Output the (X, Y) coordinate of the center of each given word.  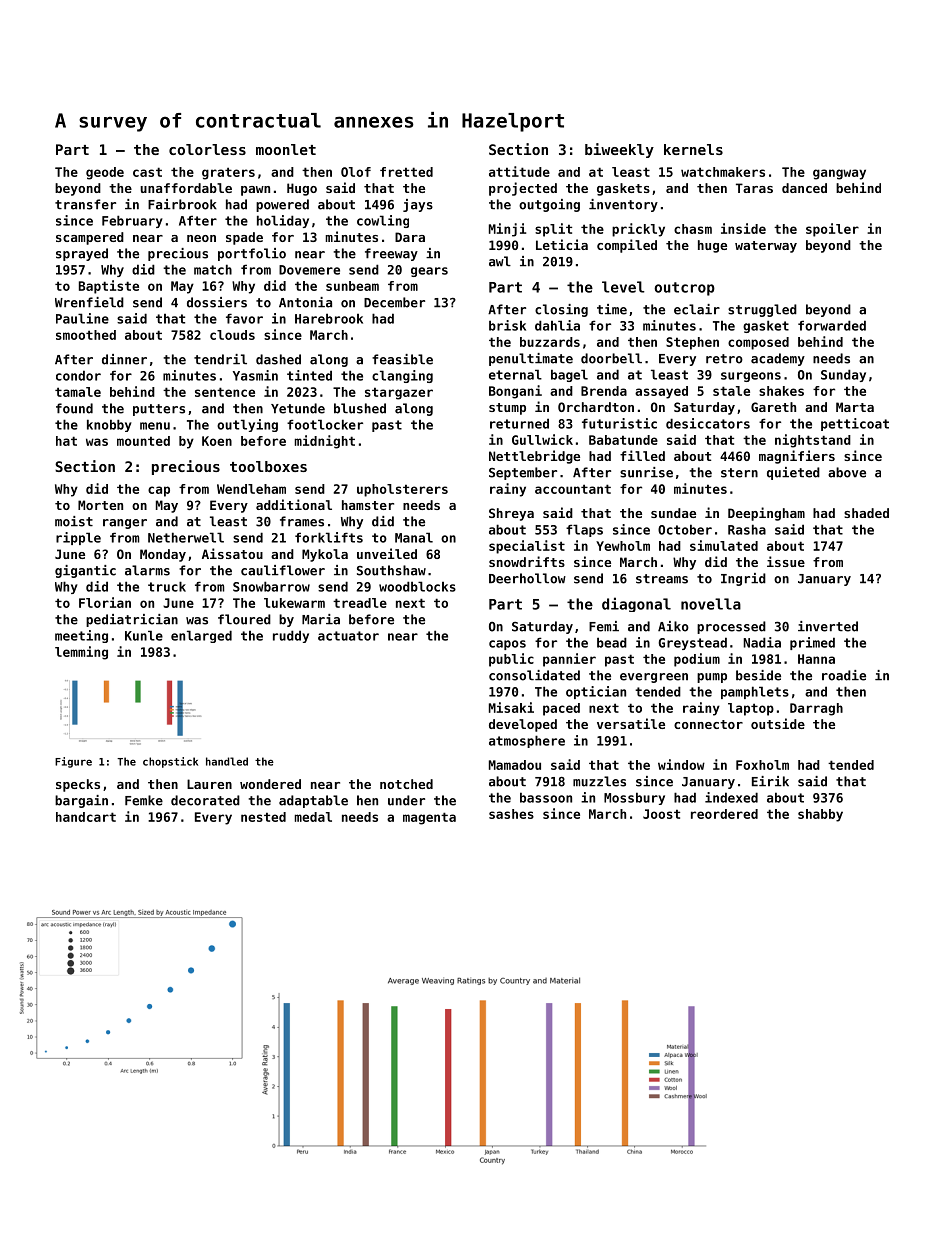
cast (147, 172)
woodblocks (417, 586)
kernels (693, 149)
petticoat (855, 424)
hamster (368, 505)
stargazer (399, 393)
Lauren (209, 784)
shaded (866, 513)
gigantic (85, 571)
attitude (519, 171)
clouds (232, 335)
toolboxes (268, 466)
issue (786, 561)
